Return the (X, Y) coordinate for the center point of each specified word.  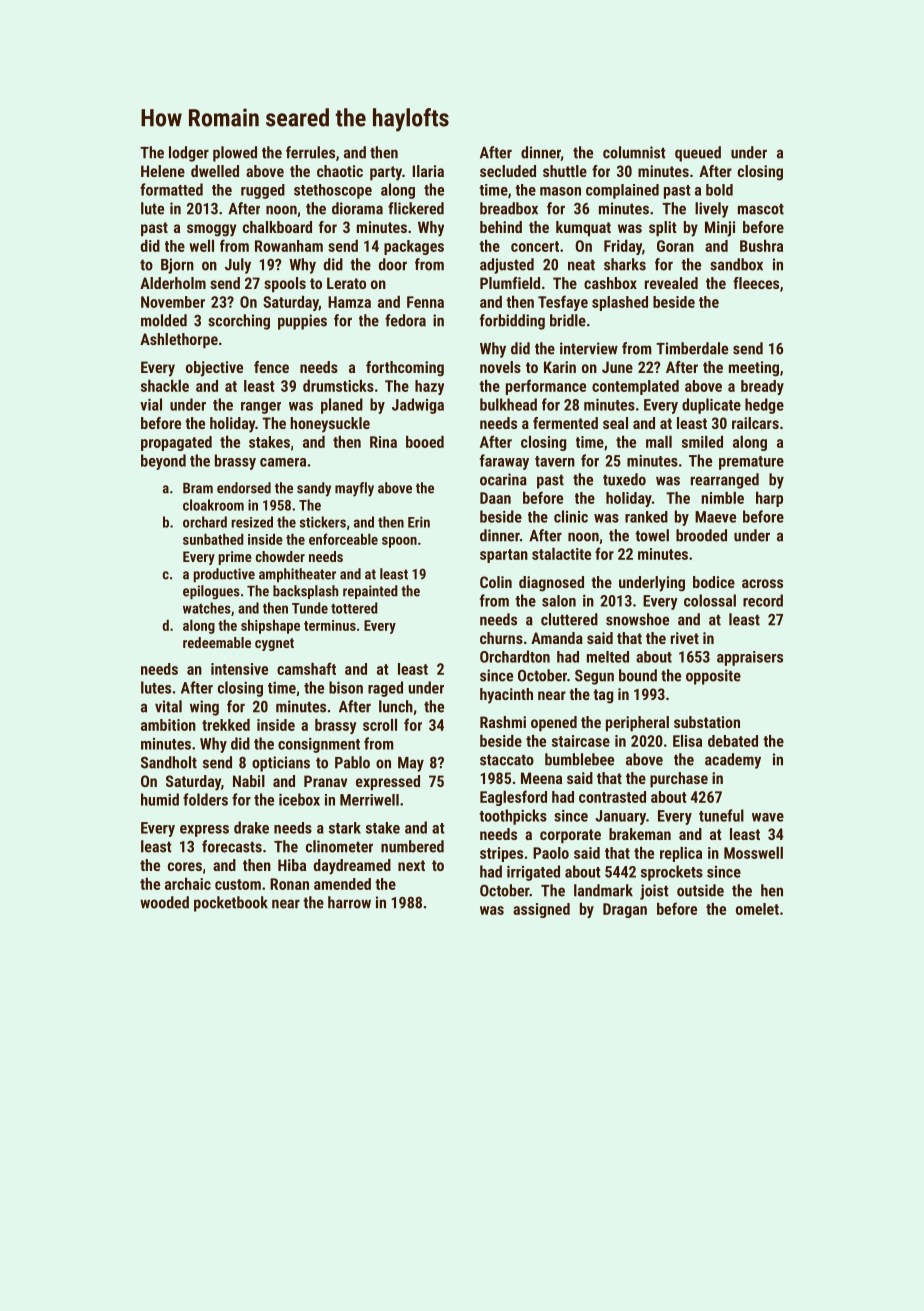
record (763, 600)
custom (238, 884)
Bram (198, 488)
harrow (349, 902)
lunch (396, 706)
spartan (504, 556)
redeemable (217, 642)
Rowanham (289, 246)
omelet (757, 909)
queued (698, 154)
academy (733, 761)
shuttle (565, 171)
